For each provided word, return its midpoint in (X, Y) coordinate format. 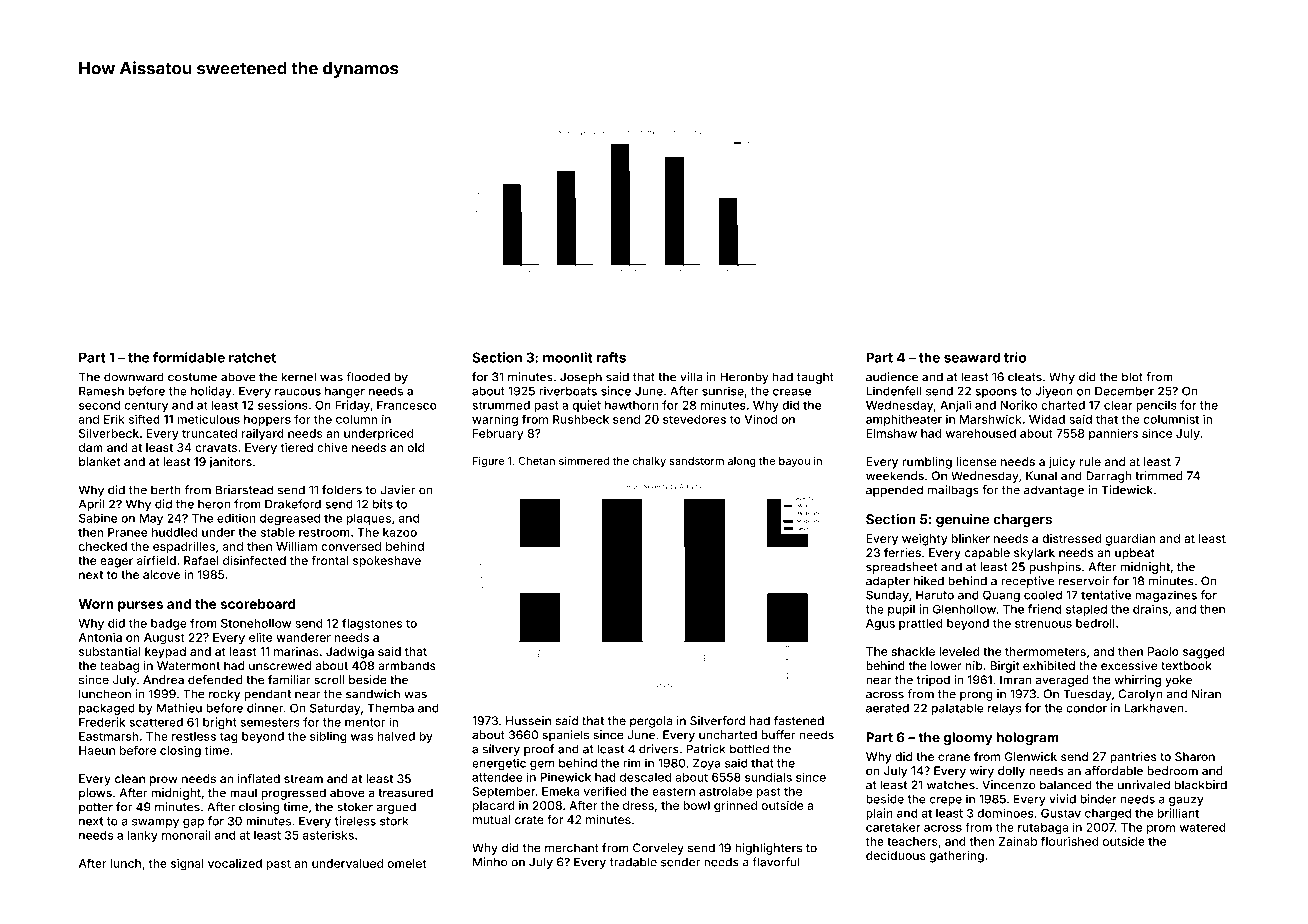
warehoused (981, 433)
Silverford (717, 721)
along (742, 462)
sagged (1204, 653)
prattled (921, 624)
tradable (633, 862)
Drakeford (293, 504)
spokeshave (387, 562)
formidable (189, 357)
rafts (611, 357)
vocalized (235, 863)
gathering (957, 857)
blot (1132, 377)
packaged (107, 709)
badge (169, 625)
